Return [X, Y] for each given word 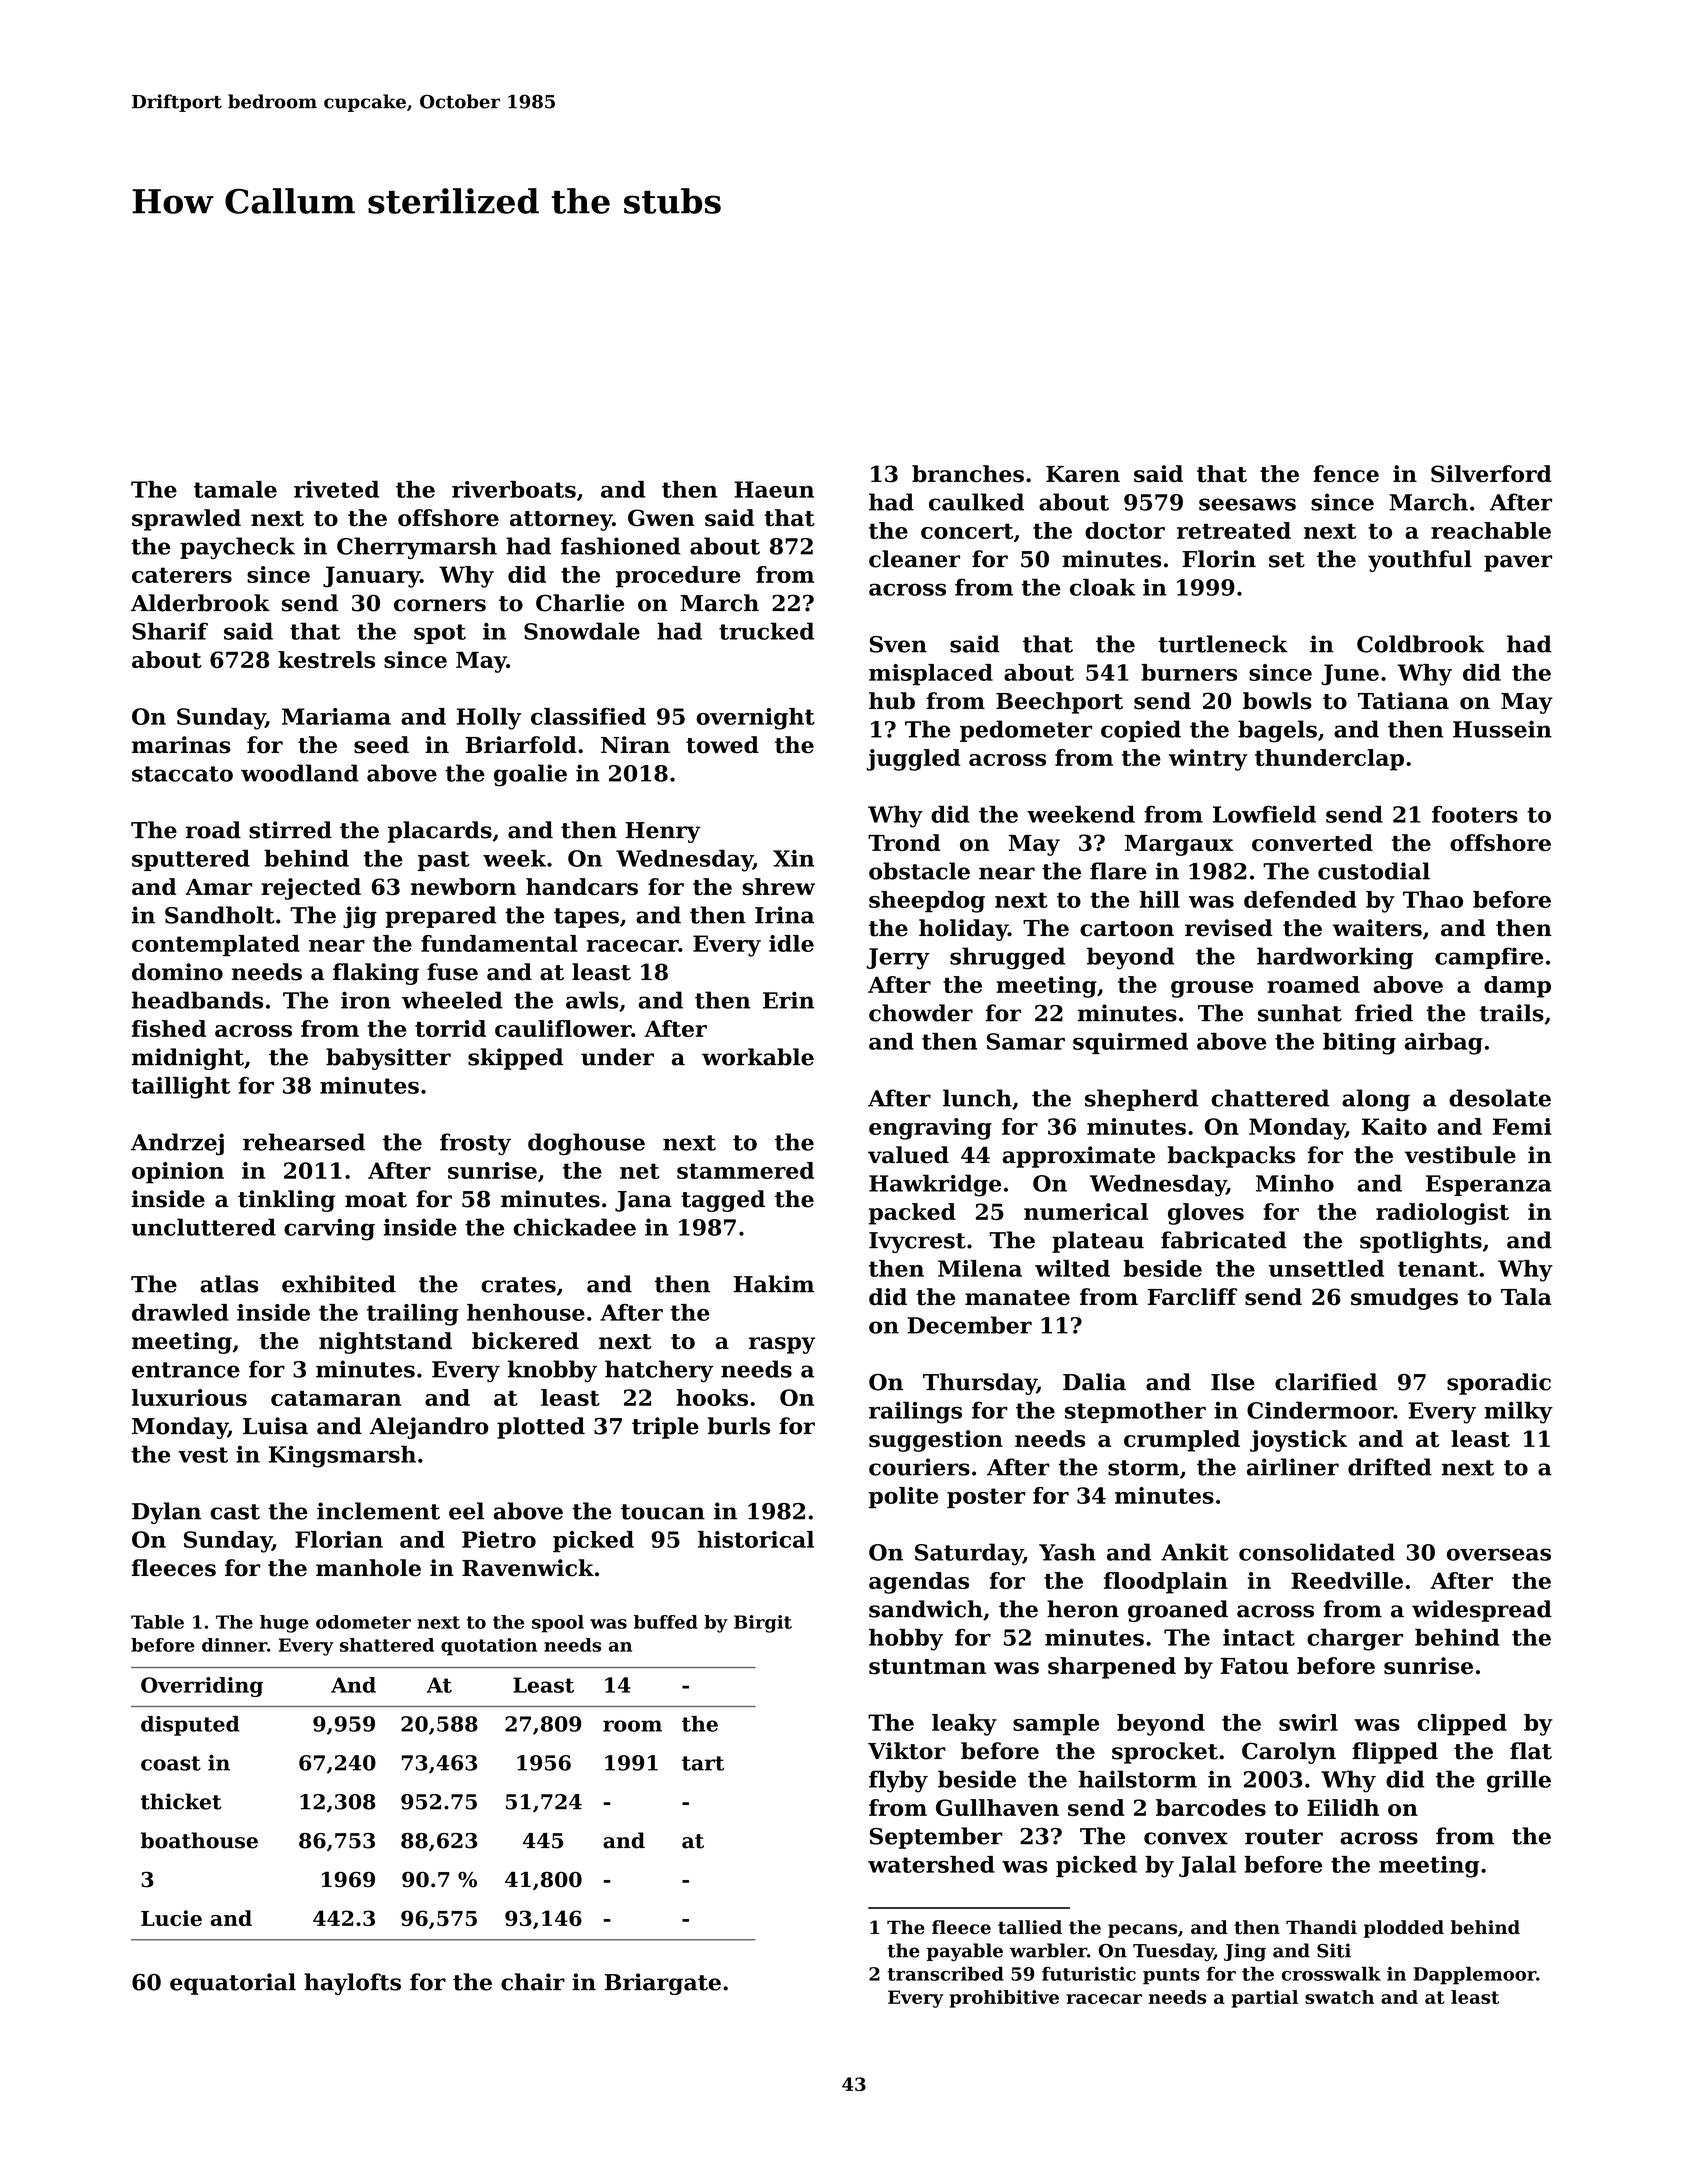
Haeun [774, 489]
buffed [666, 1622]
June [1350, 674]
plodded [1404, 1929]
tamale [235, 489]
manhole [368, 1568]
